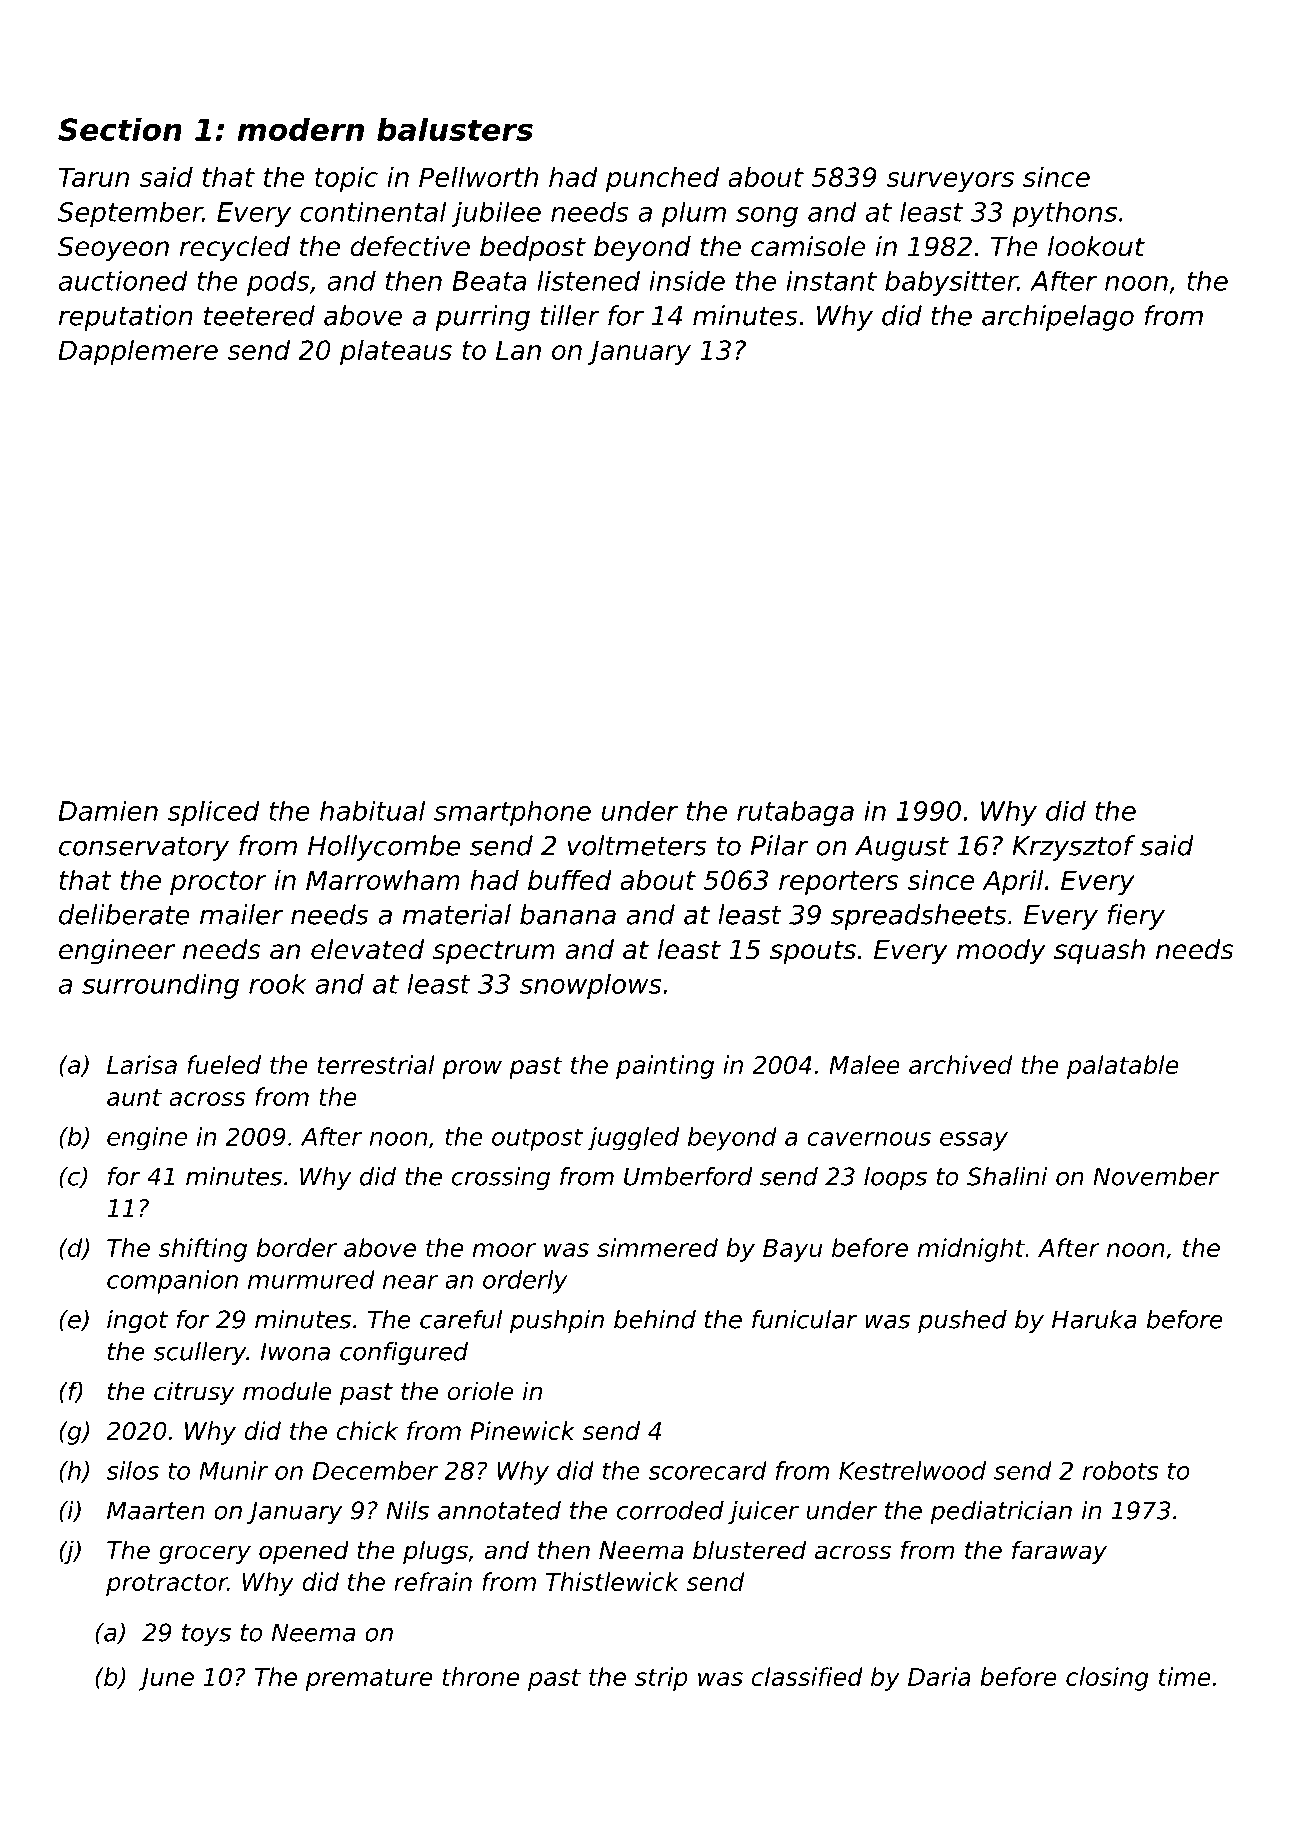  What do you see at coordinates (126, 318) in the screenshot?
I see `reputation` at bounding box center [126, 318].
